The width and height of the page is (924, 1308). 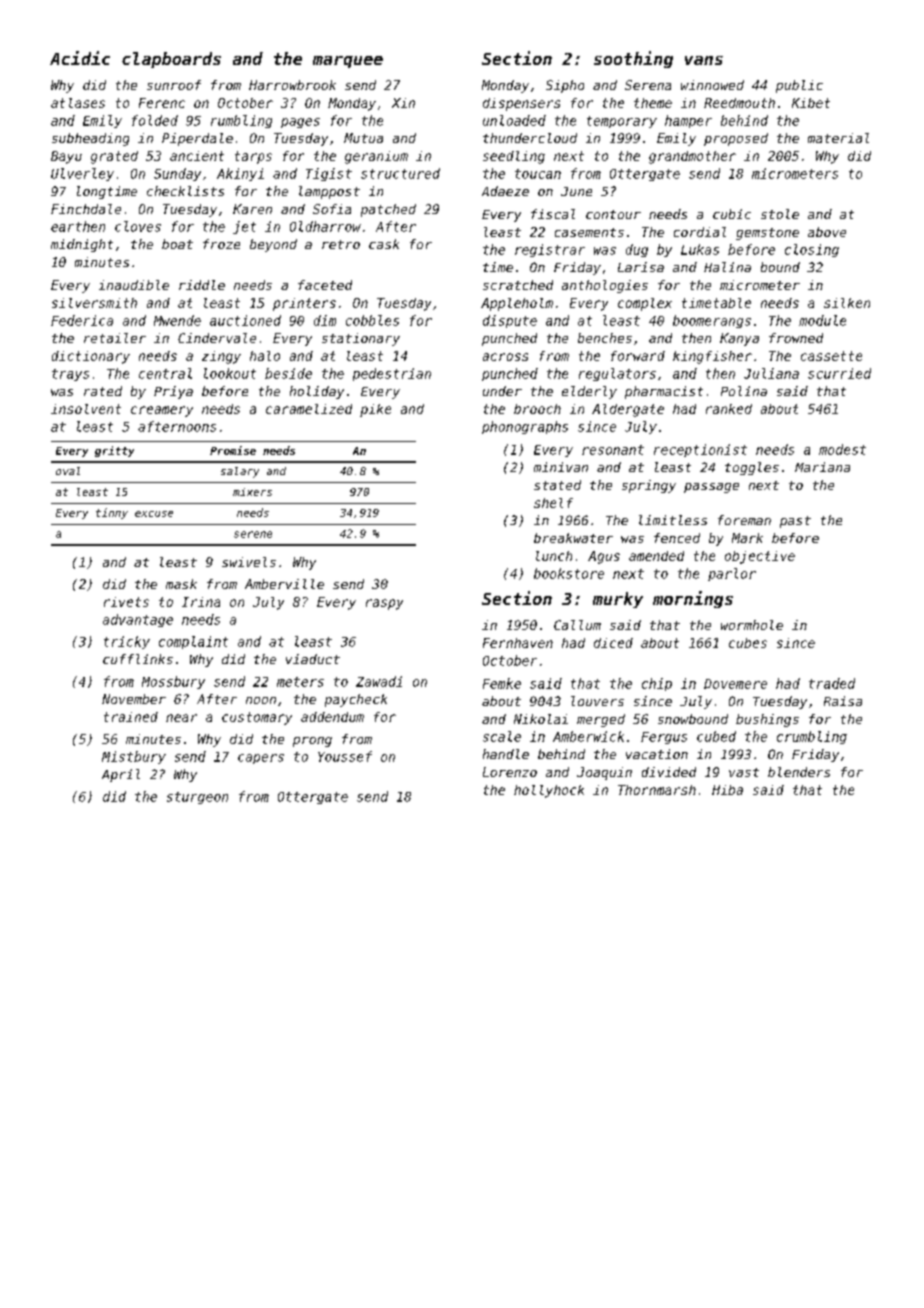 What do you see at coordinates (376, 157) in the page?
I see `geranium` at bounding box center [376, 157].
